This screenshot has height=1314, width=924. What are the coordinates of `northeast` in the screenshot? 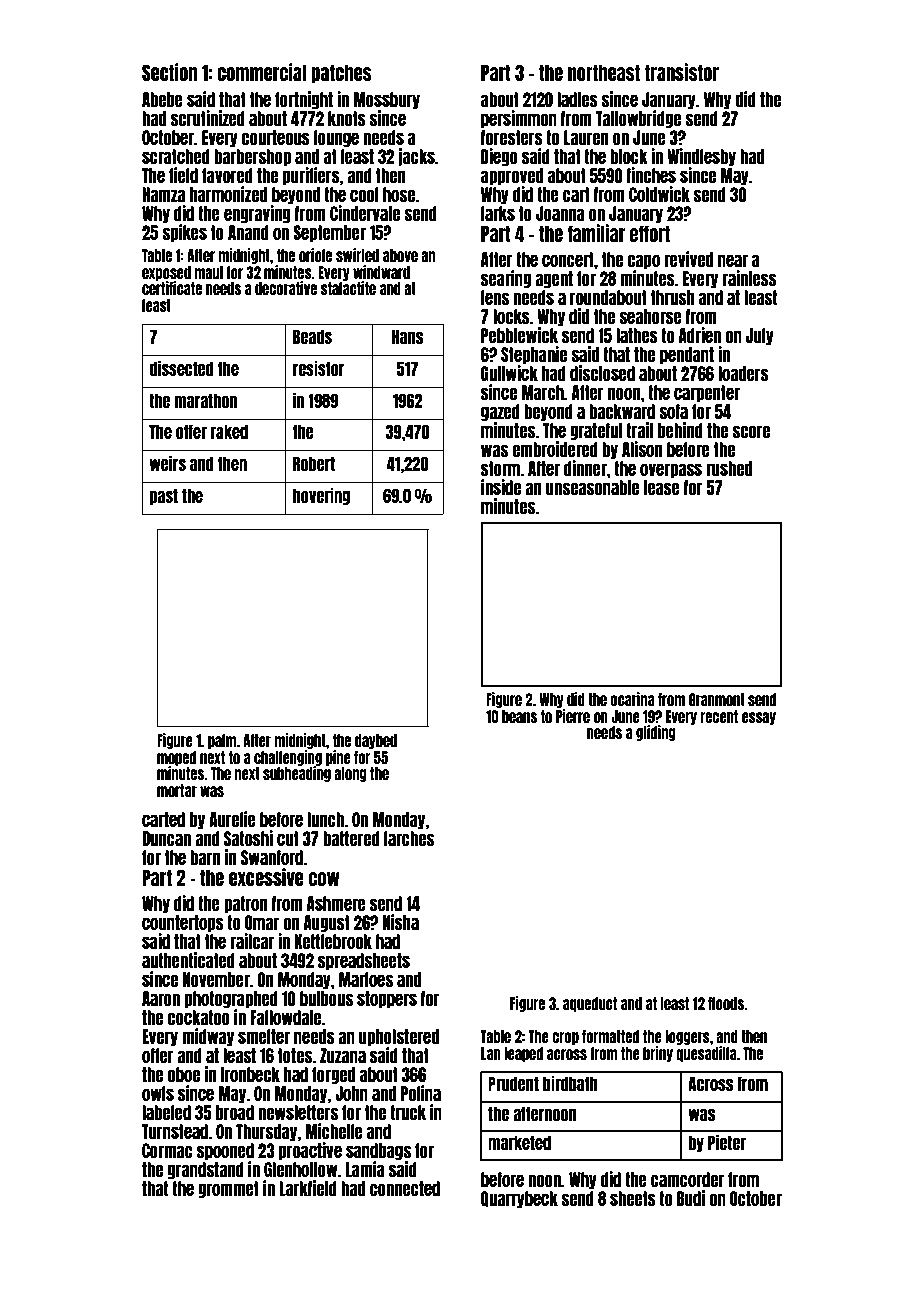 It's located at (604, 72).
